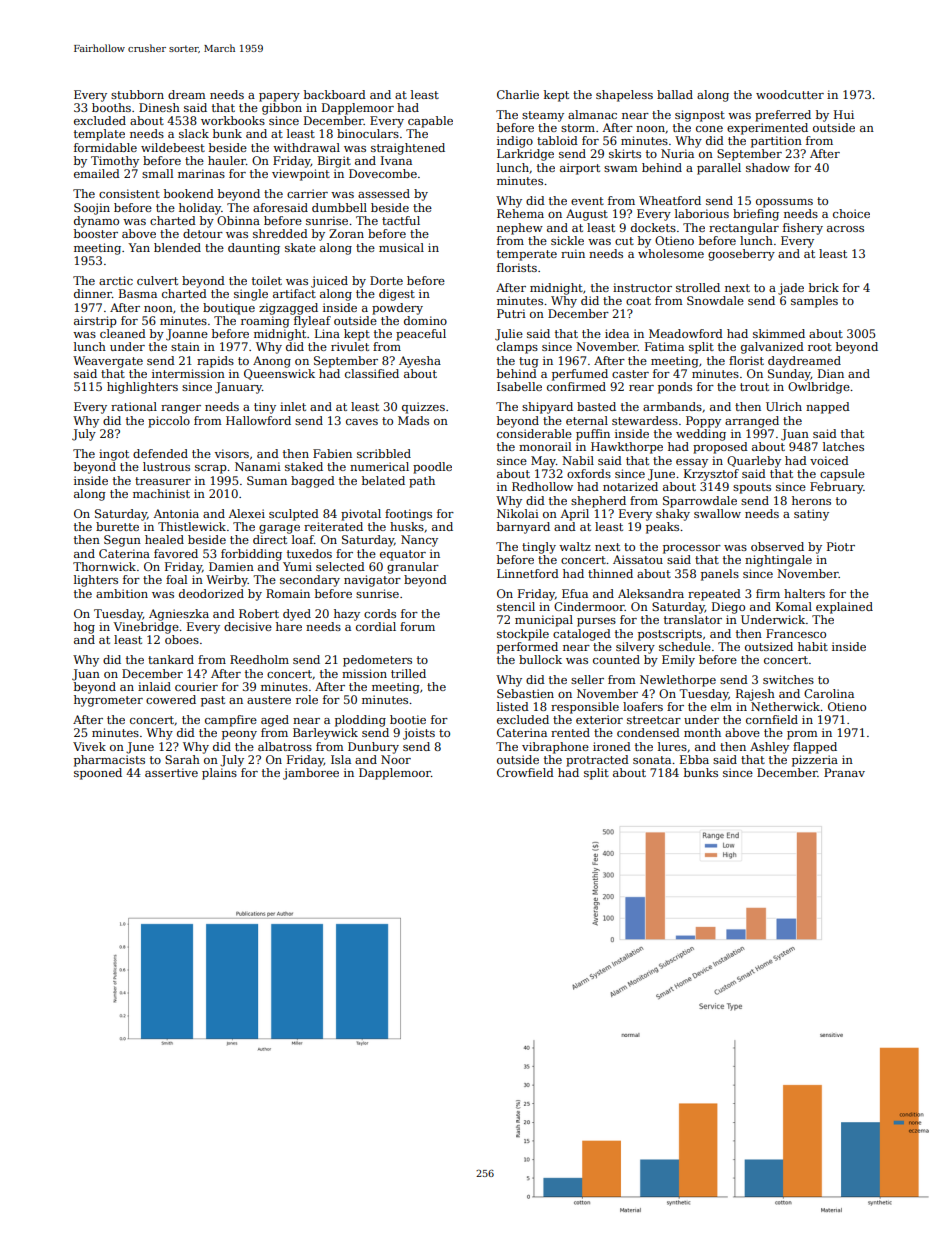 The width and height of the screenshot is (952, 1233). What do you see at coordinates (420, 362) in the screenshot?
I see `Ayesha` at bounding box center [420, 362].
